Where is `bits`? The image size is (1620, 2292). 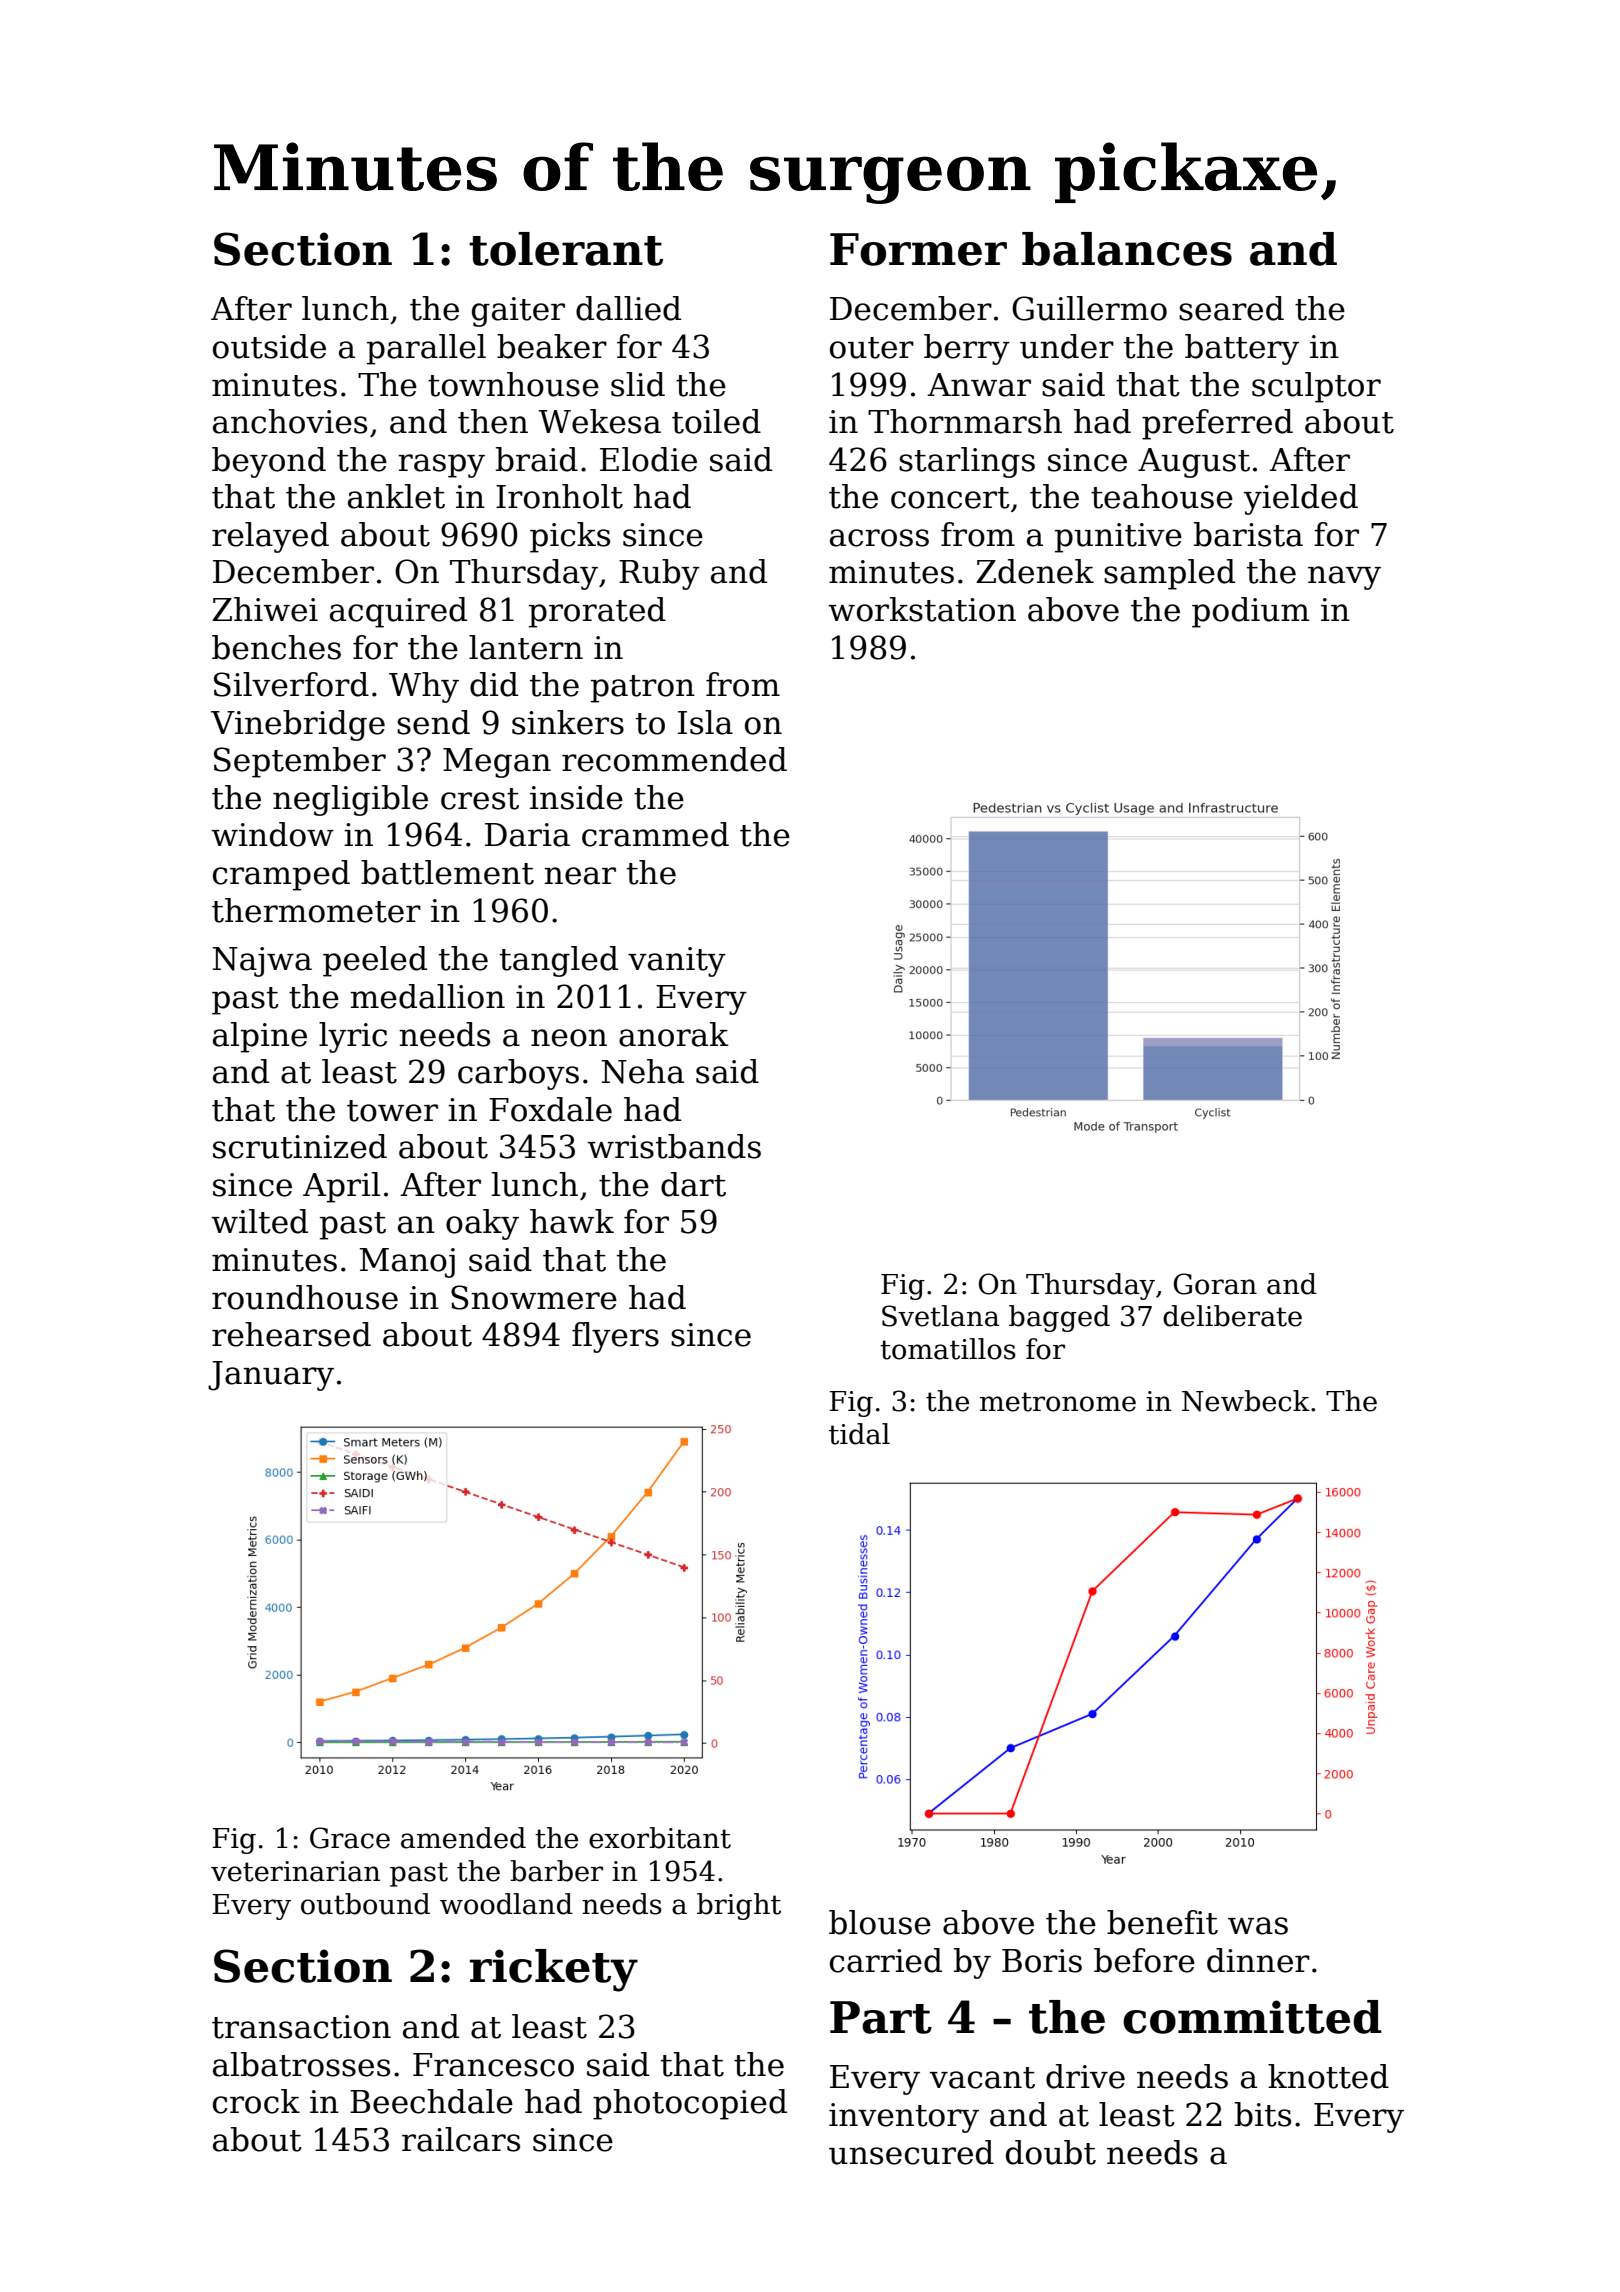 bits is located at coordinates (1263, 2114).
